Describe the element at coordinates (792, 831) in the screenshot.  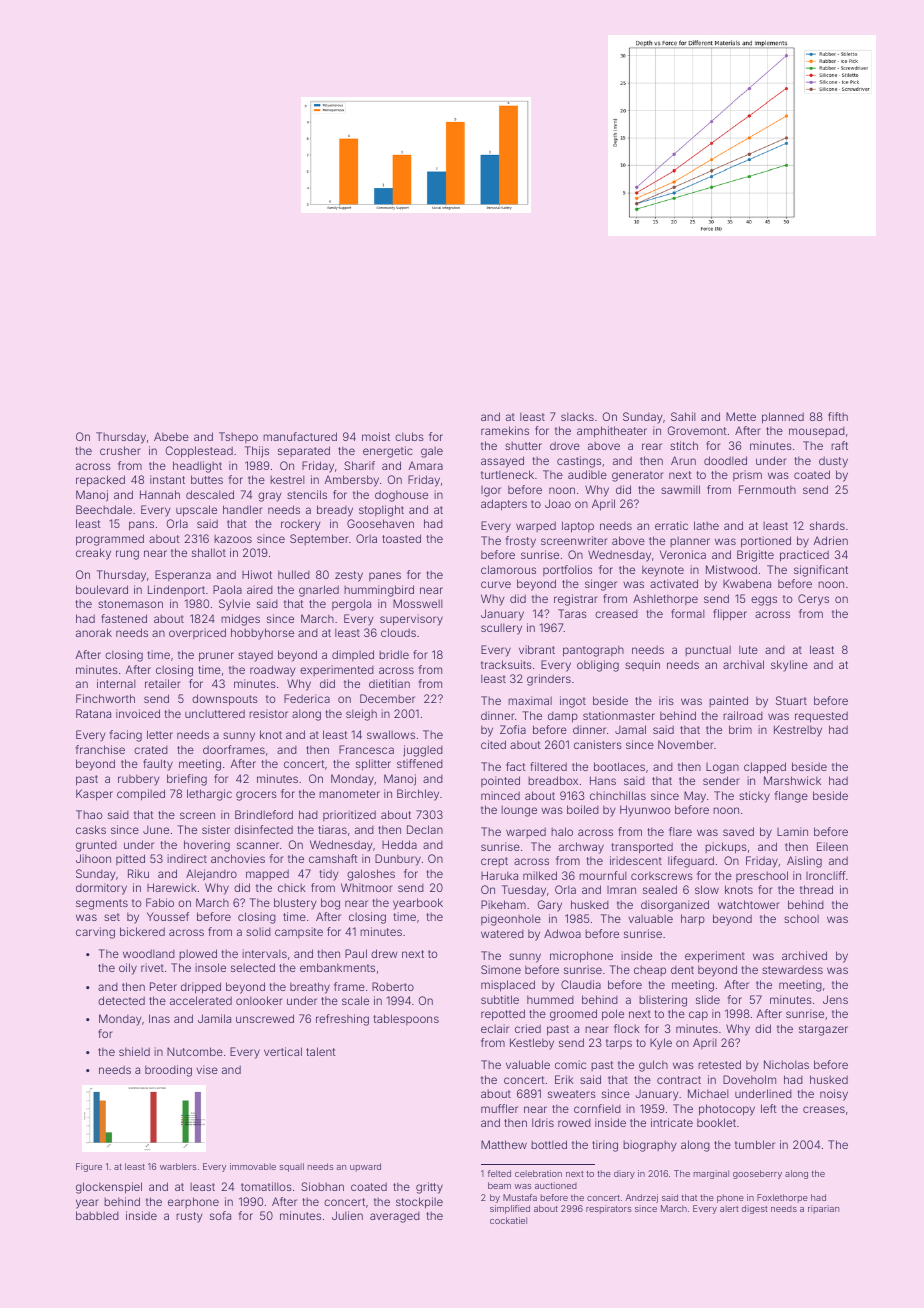
I see `Lamin` at that location.
